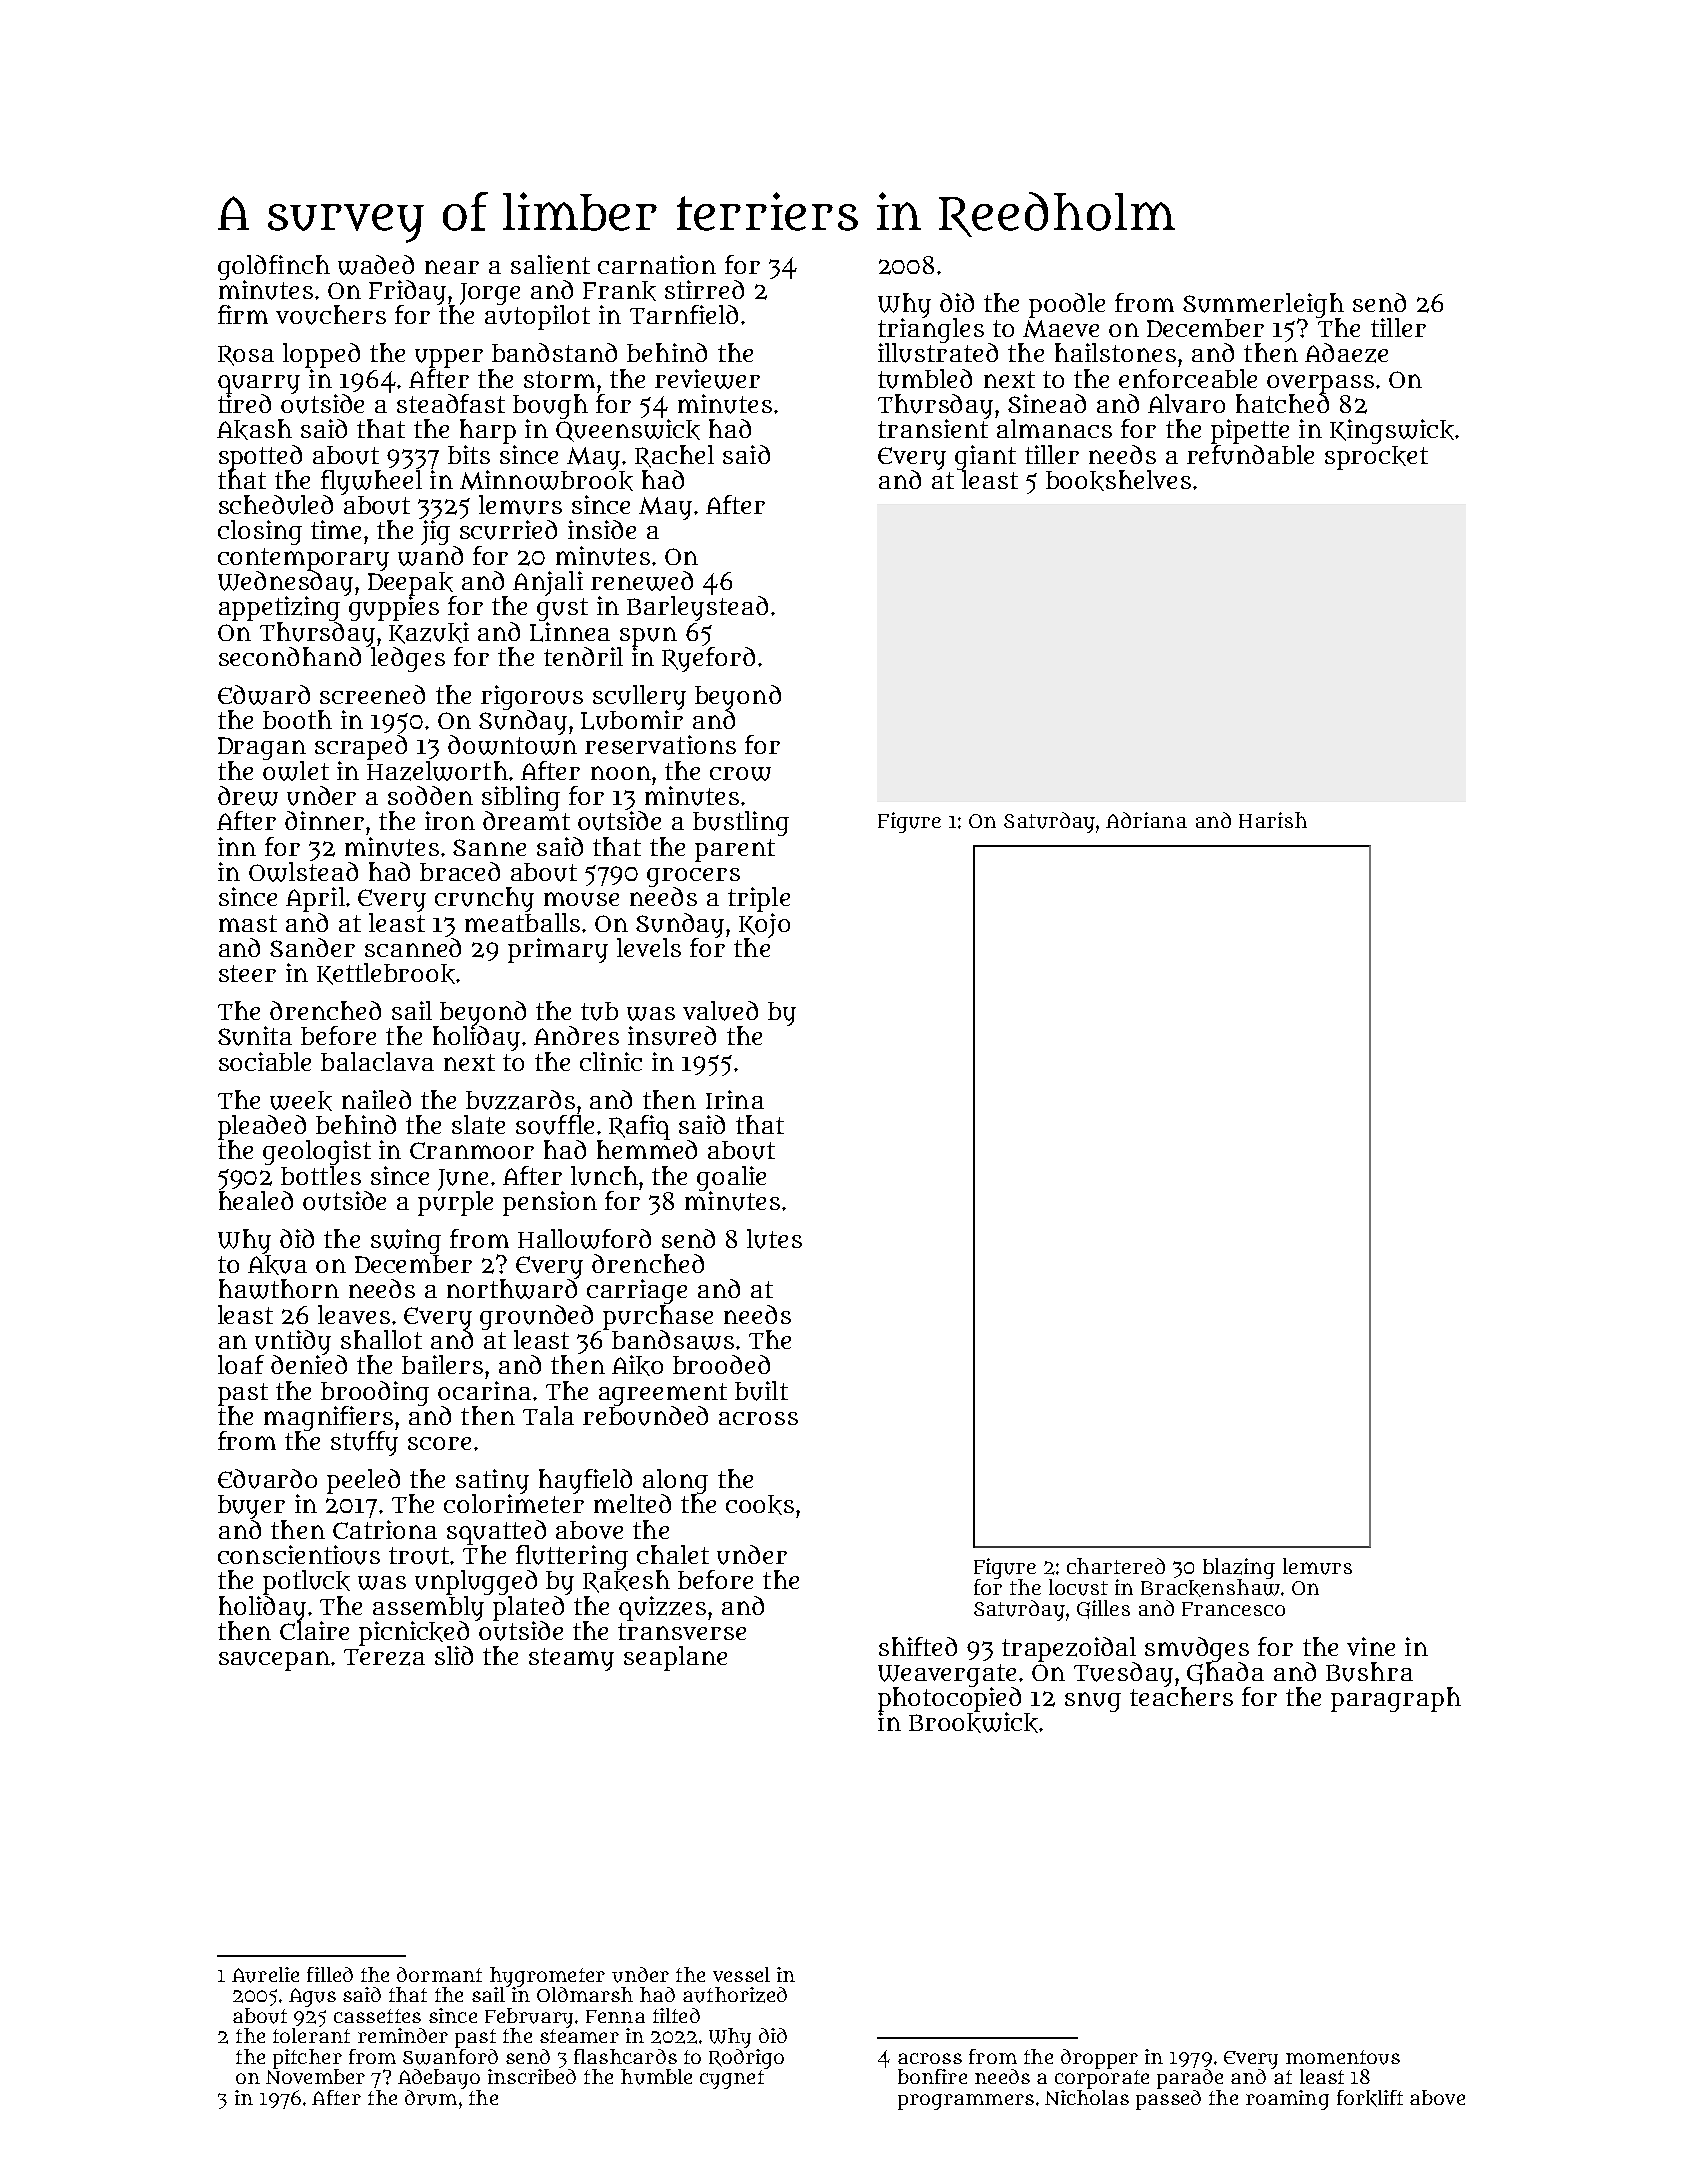 The image size is (1683, 2178). I want to click on lutes, so click(774, 1239).
